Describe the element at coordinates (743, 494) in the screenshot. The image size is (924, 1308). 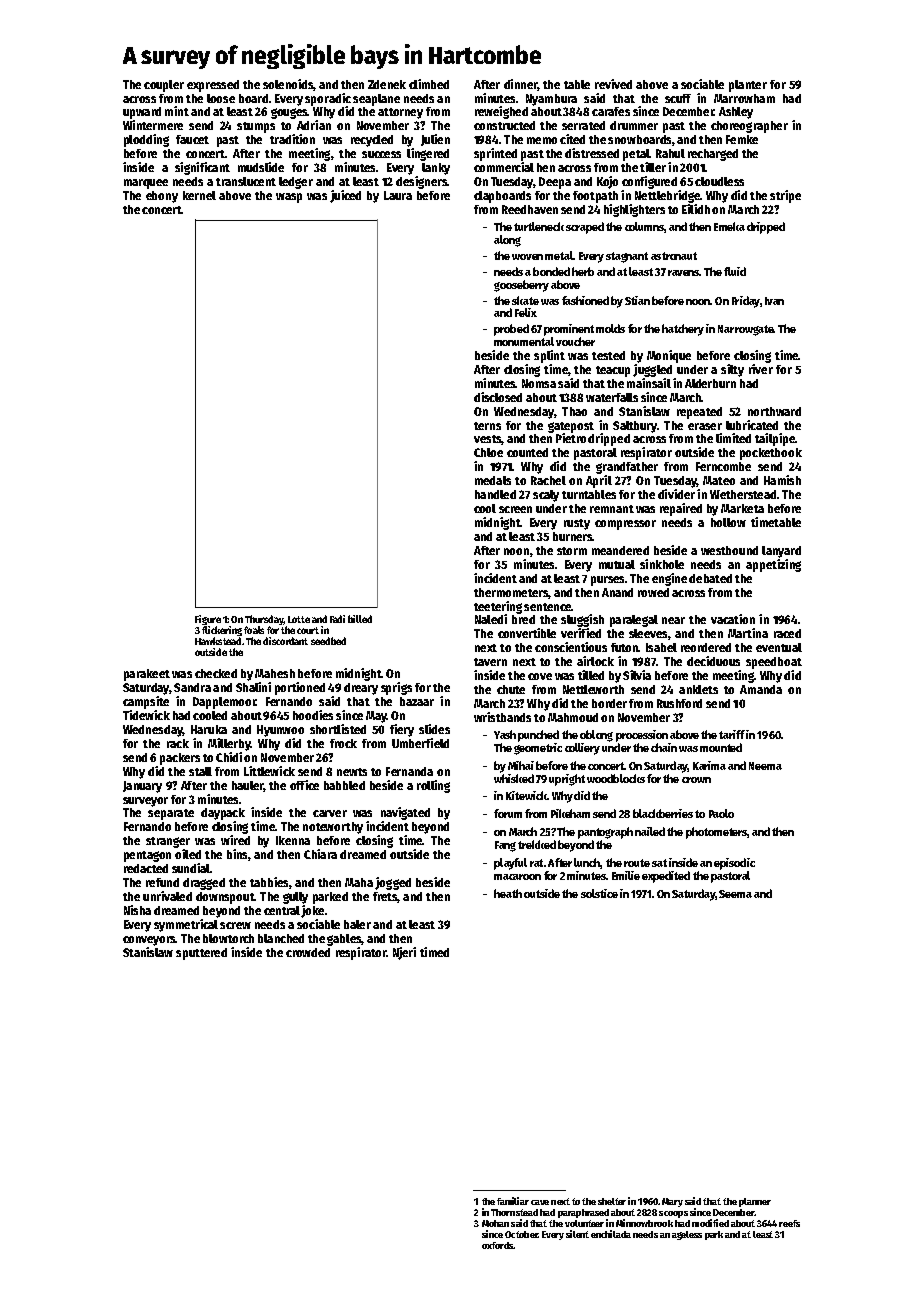
I see `Wetherstead` at that location.
